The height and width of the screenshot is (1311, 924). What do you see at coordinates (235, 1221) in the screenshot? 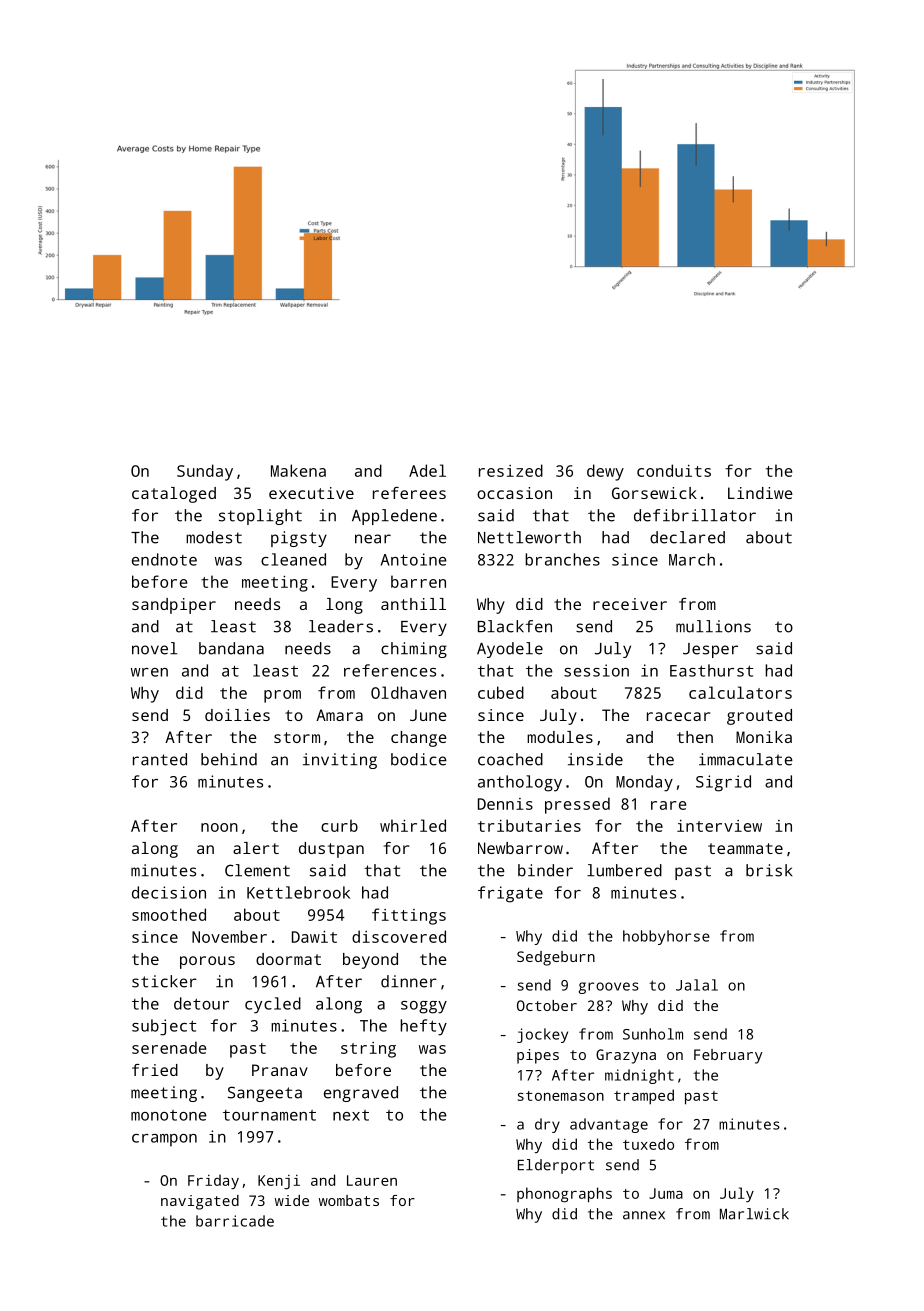
I see `barricade` at bounding box center [235, 1221].
